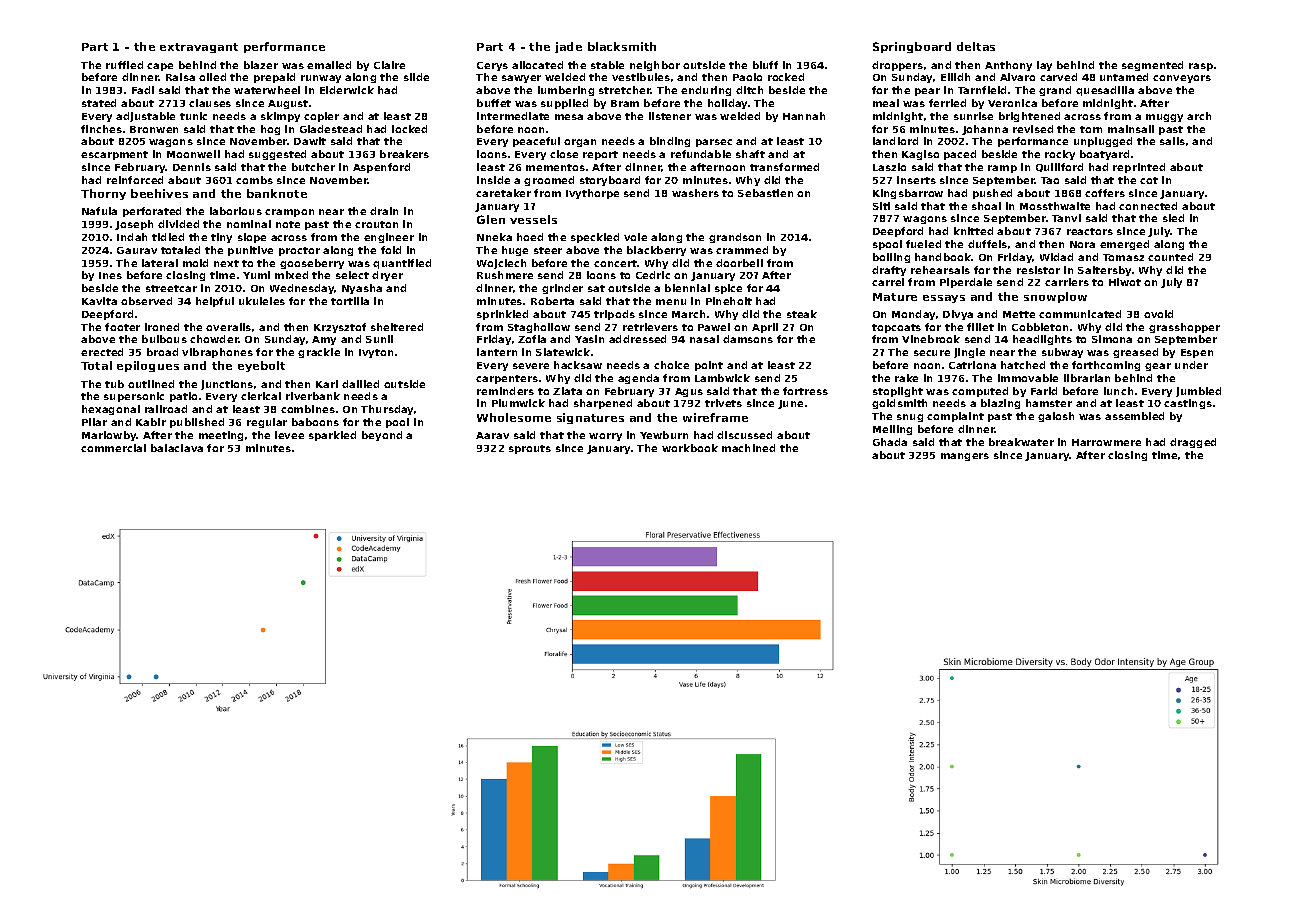 This page has height=924, width=1308. What do you see at coordinates (1118, 391) in the page?
I see `lunch` at bounding box center [1118, 391].
